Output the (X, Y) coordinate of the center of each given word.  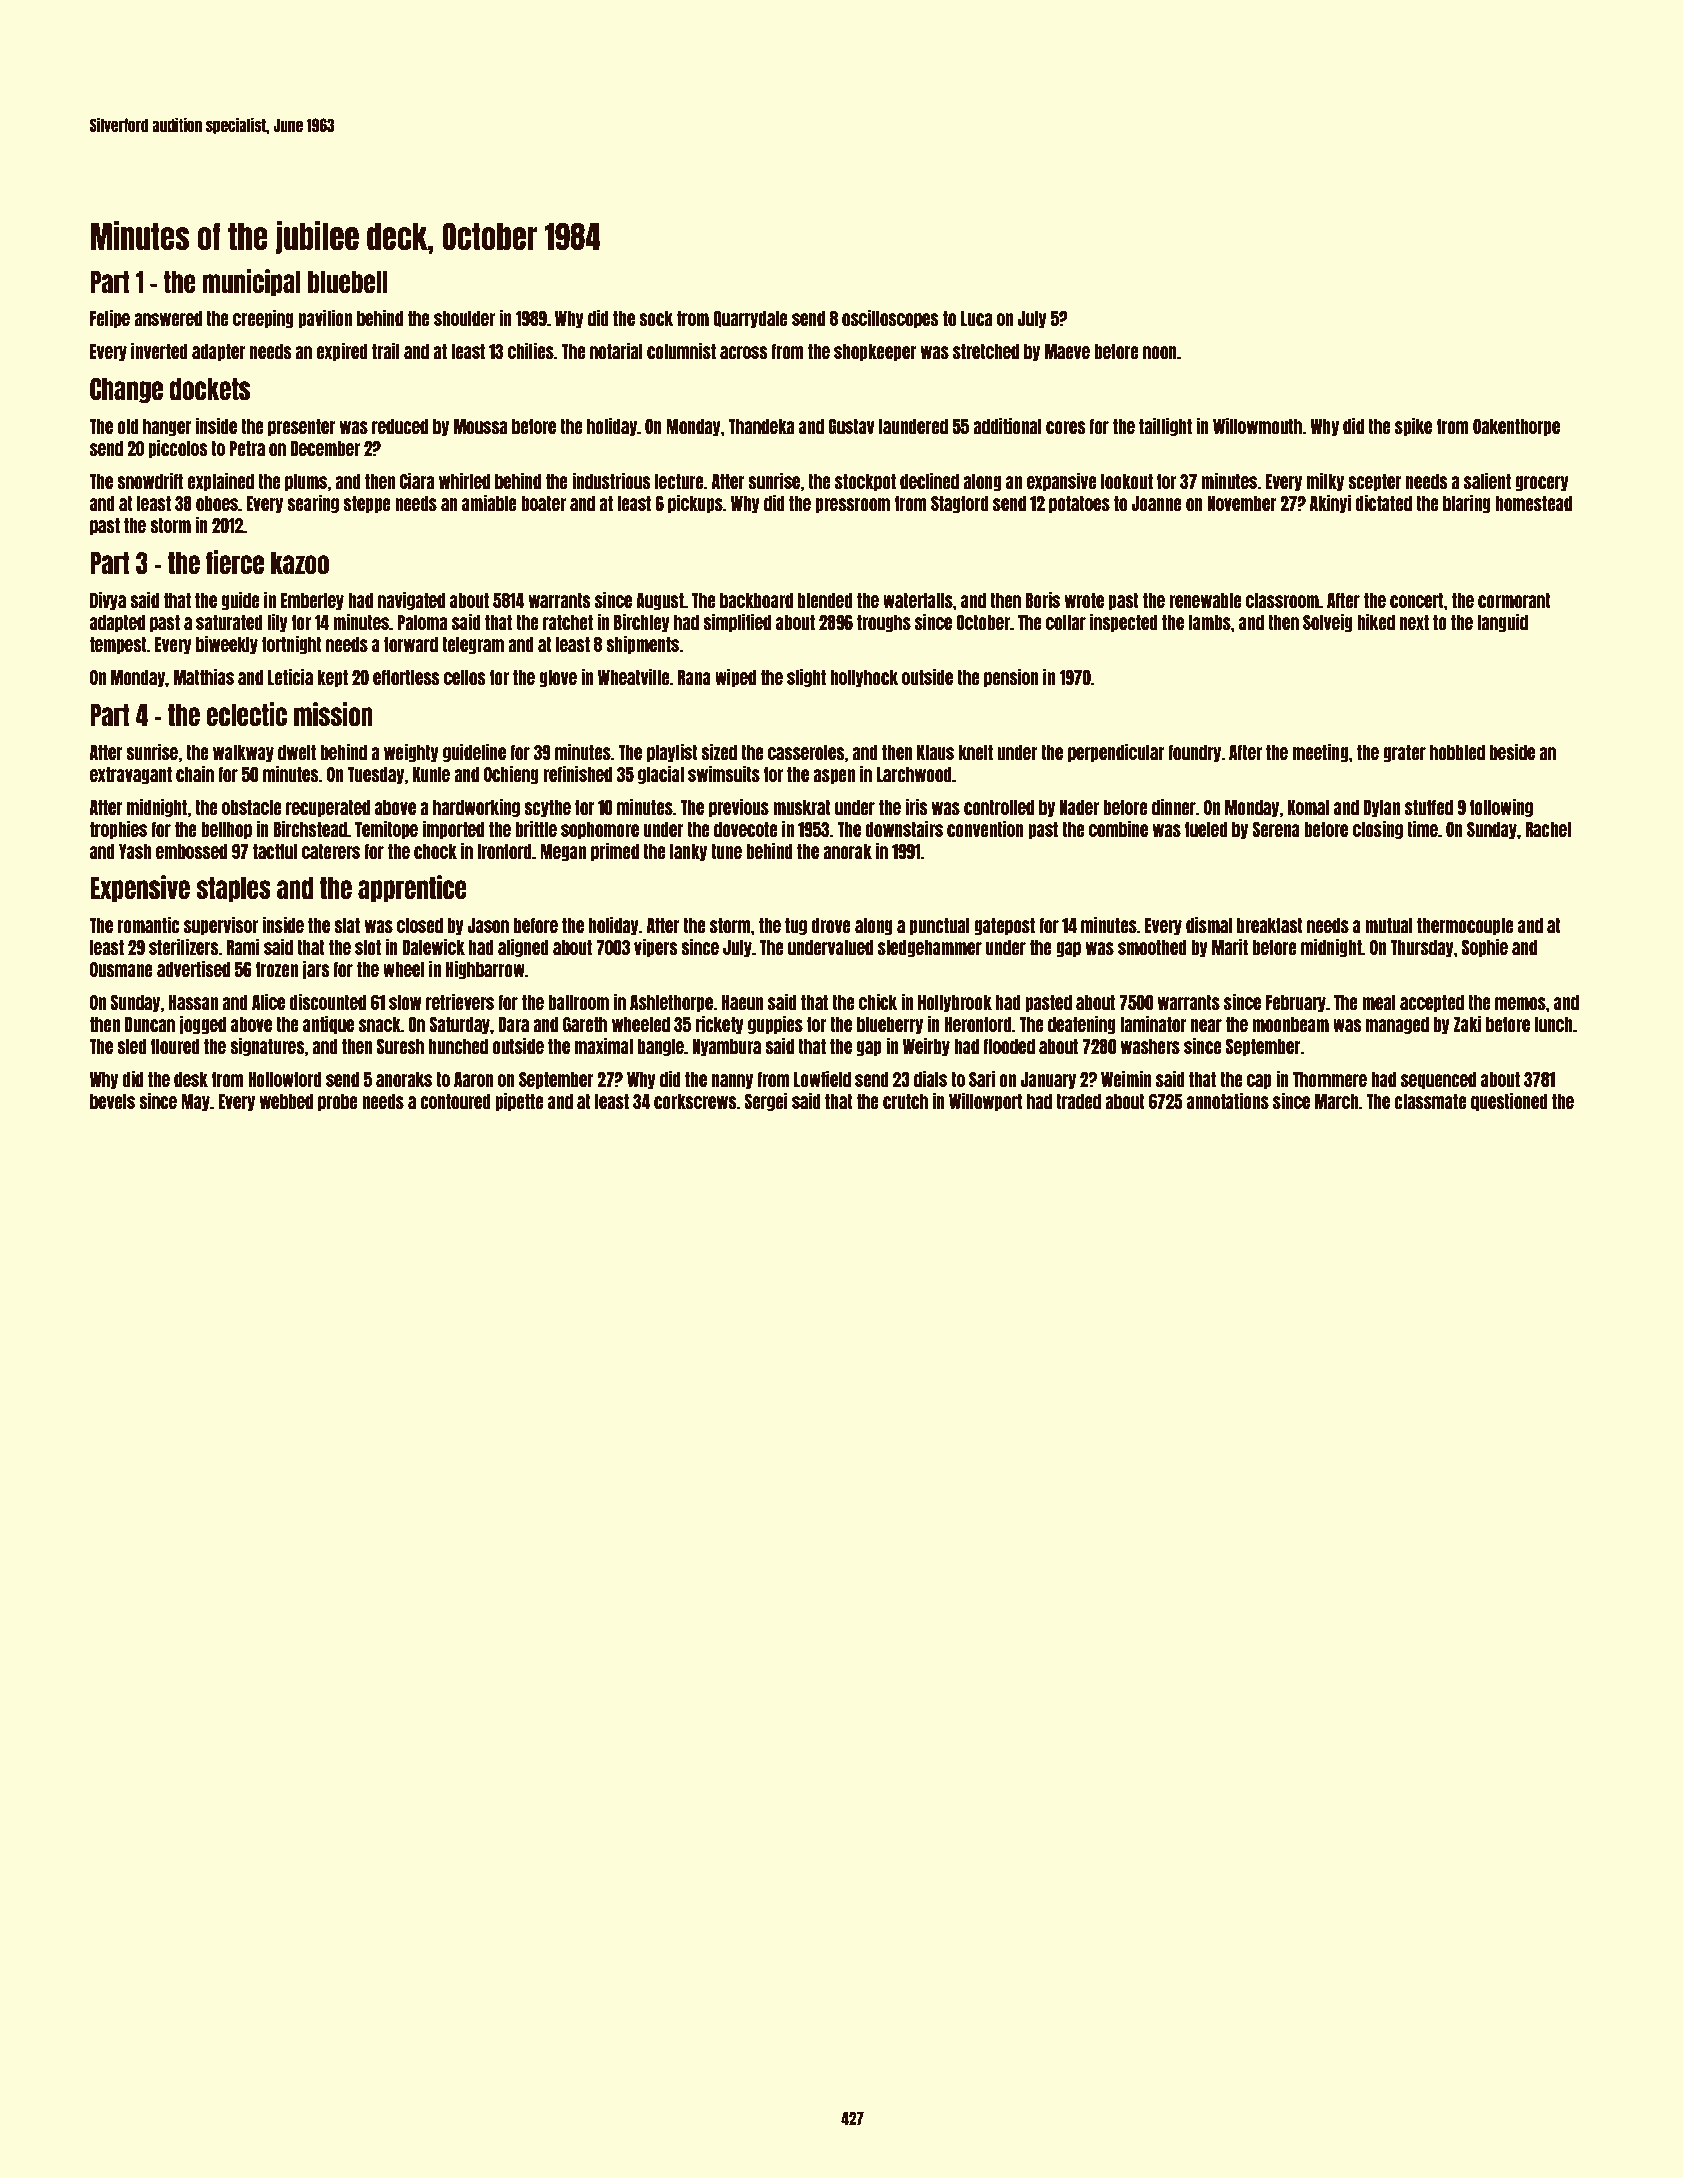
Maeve (1067, 351)
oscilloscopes (890, 319)
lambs (1210, 622)
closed (420, 925)
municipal (252, 282)
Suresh (400, 1046)
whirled (464, 481)
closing (1378, 830)
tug (796, 926)
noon (1160, 352)
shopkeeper (875, 352)
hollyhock (864, 678)
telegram (473, 645)
